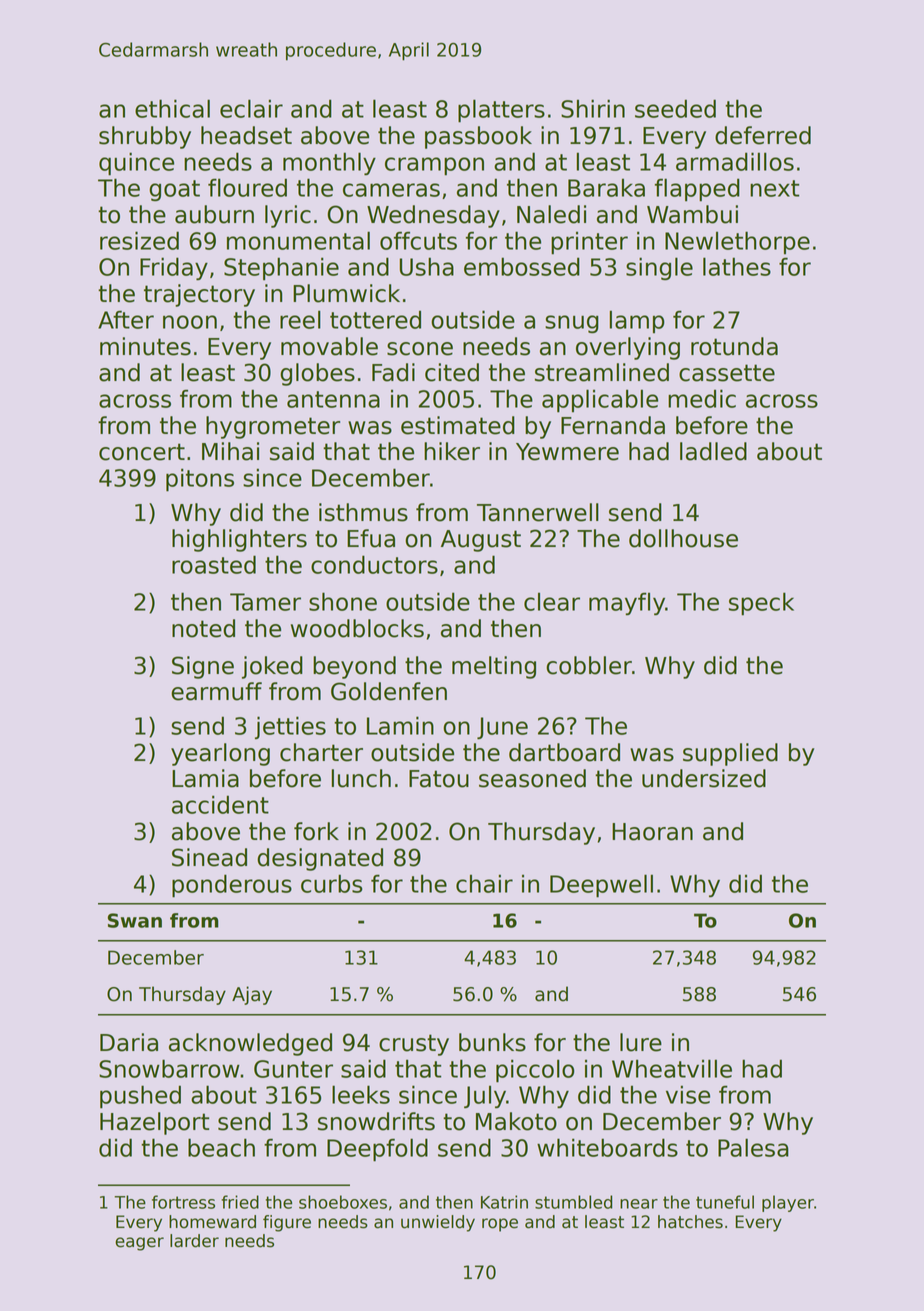 This screenshot has width=924, height=1311. Describe the element at coordinates (501, 111) in the screenshot. I see `platters` at that location.
